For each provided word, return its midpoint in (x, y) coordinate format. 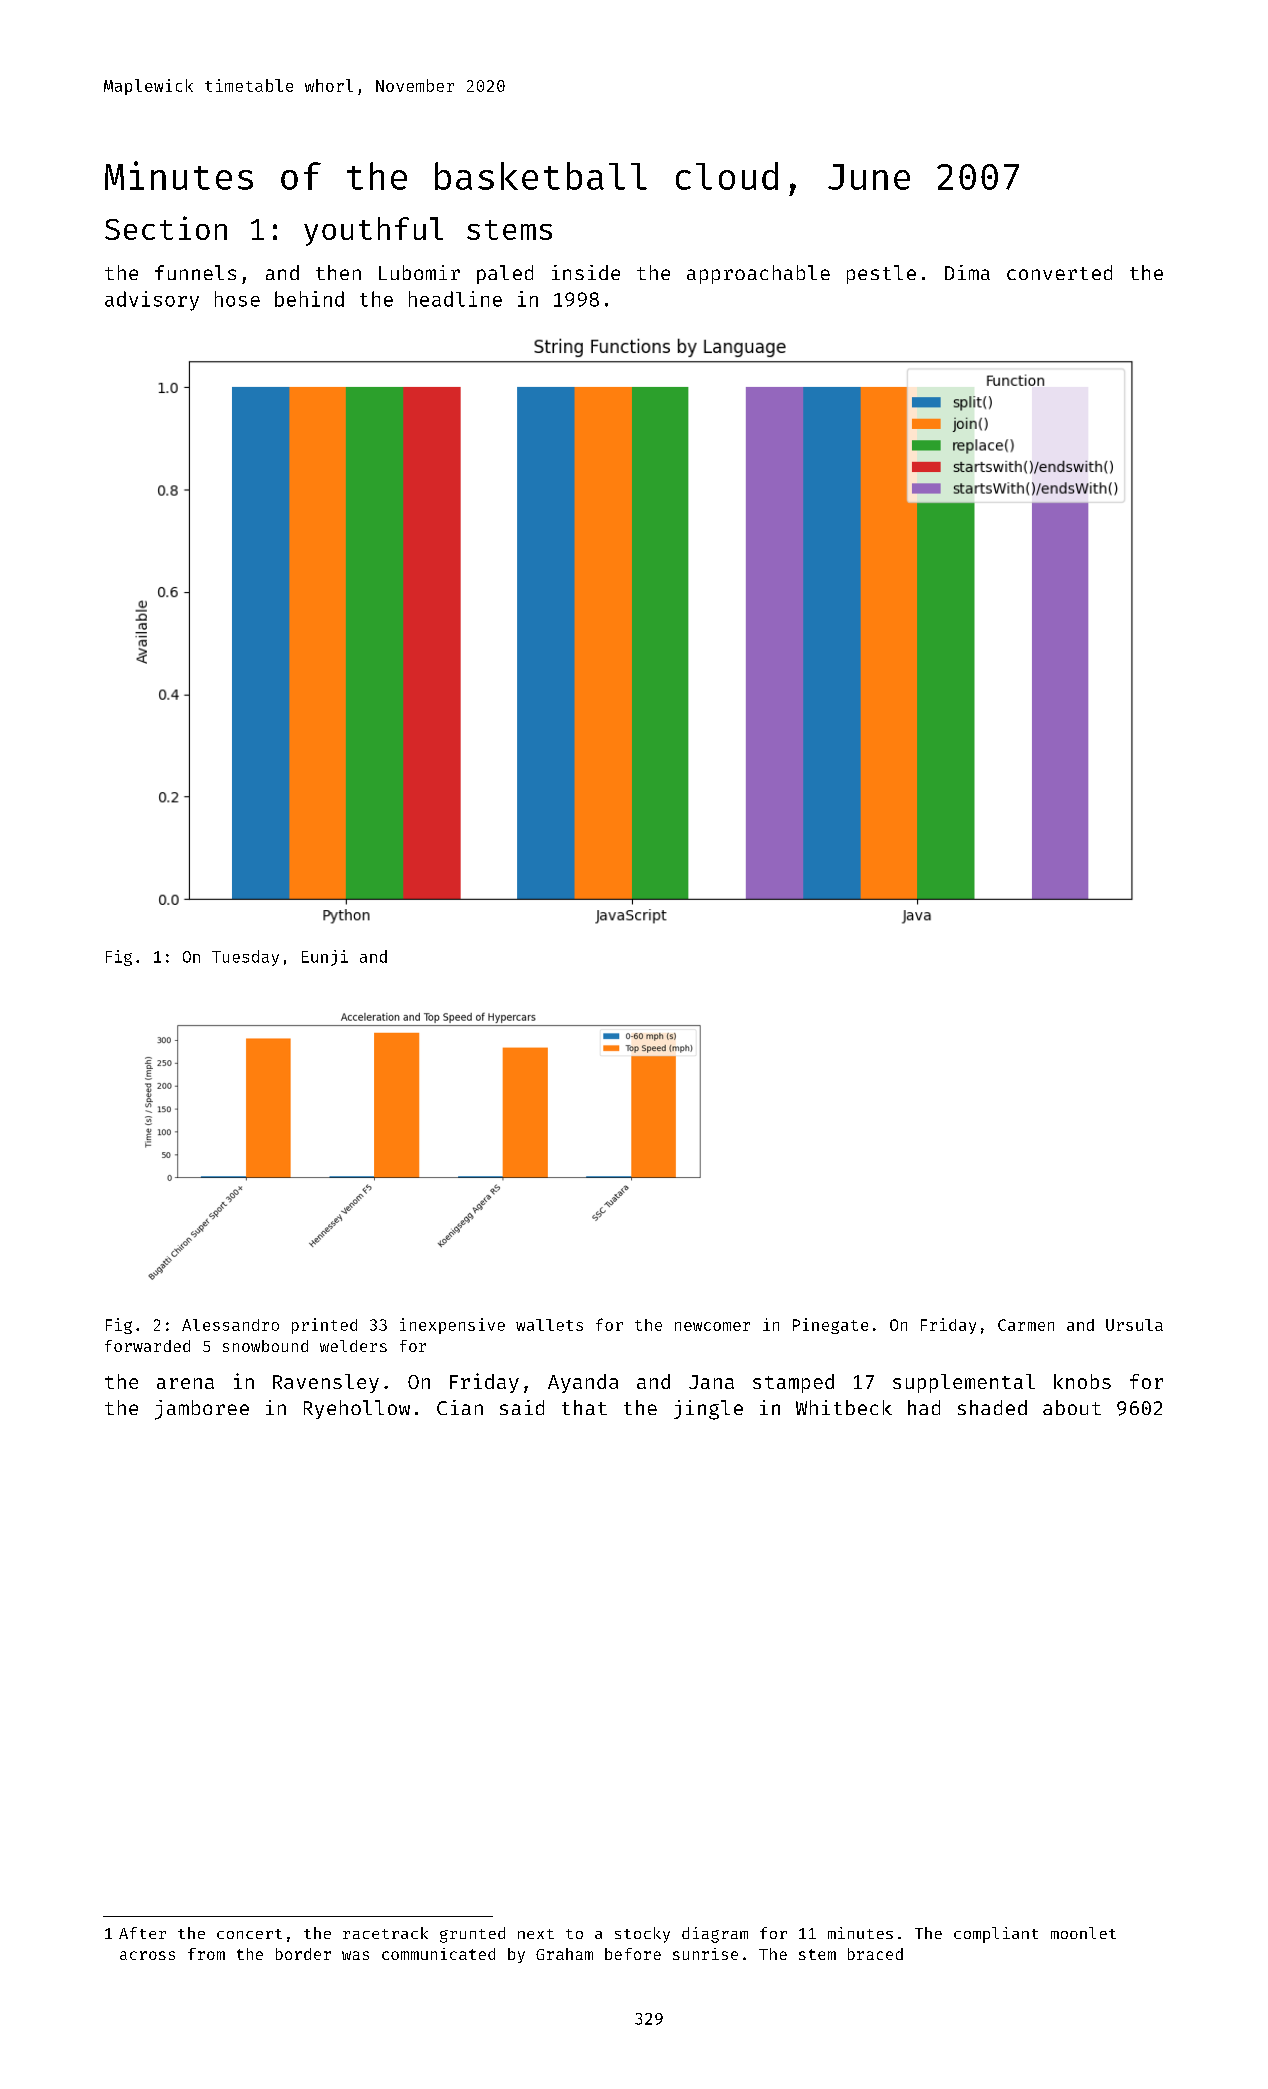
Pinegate (830, 1326)
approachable (758, 274)
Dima (967, 272)
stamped (793, 1383)
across (147, 1955)
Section (166, 228)
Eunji (325, 958)
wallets (549, 1325)
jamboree (202, 1410)
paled (505, 274)
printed (324, 1326)
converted (1059, 272)
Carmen (1026, 1325)
